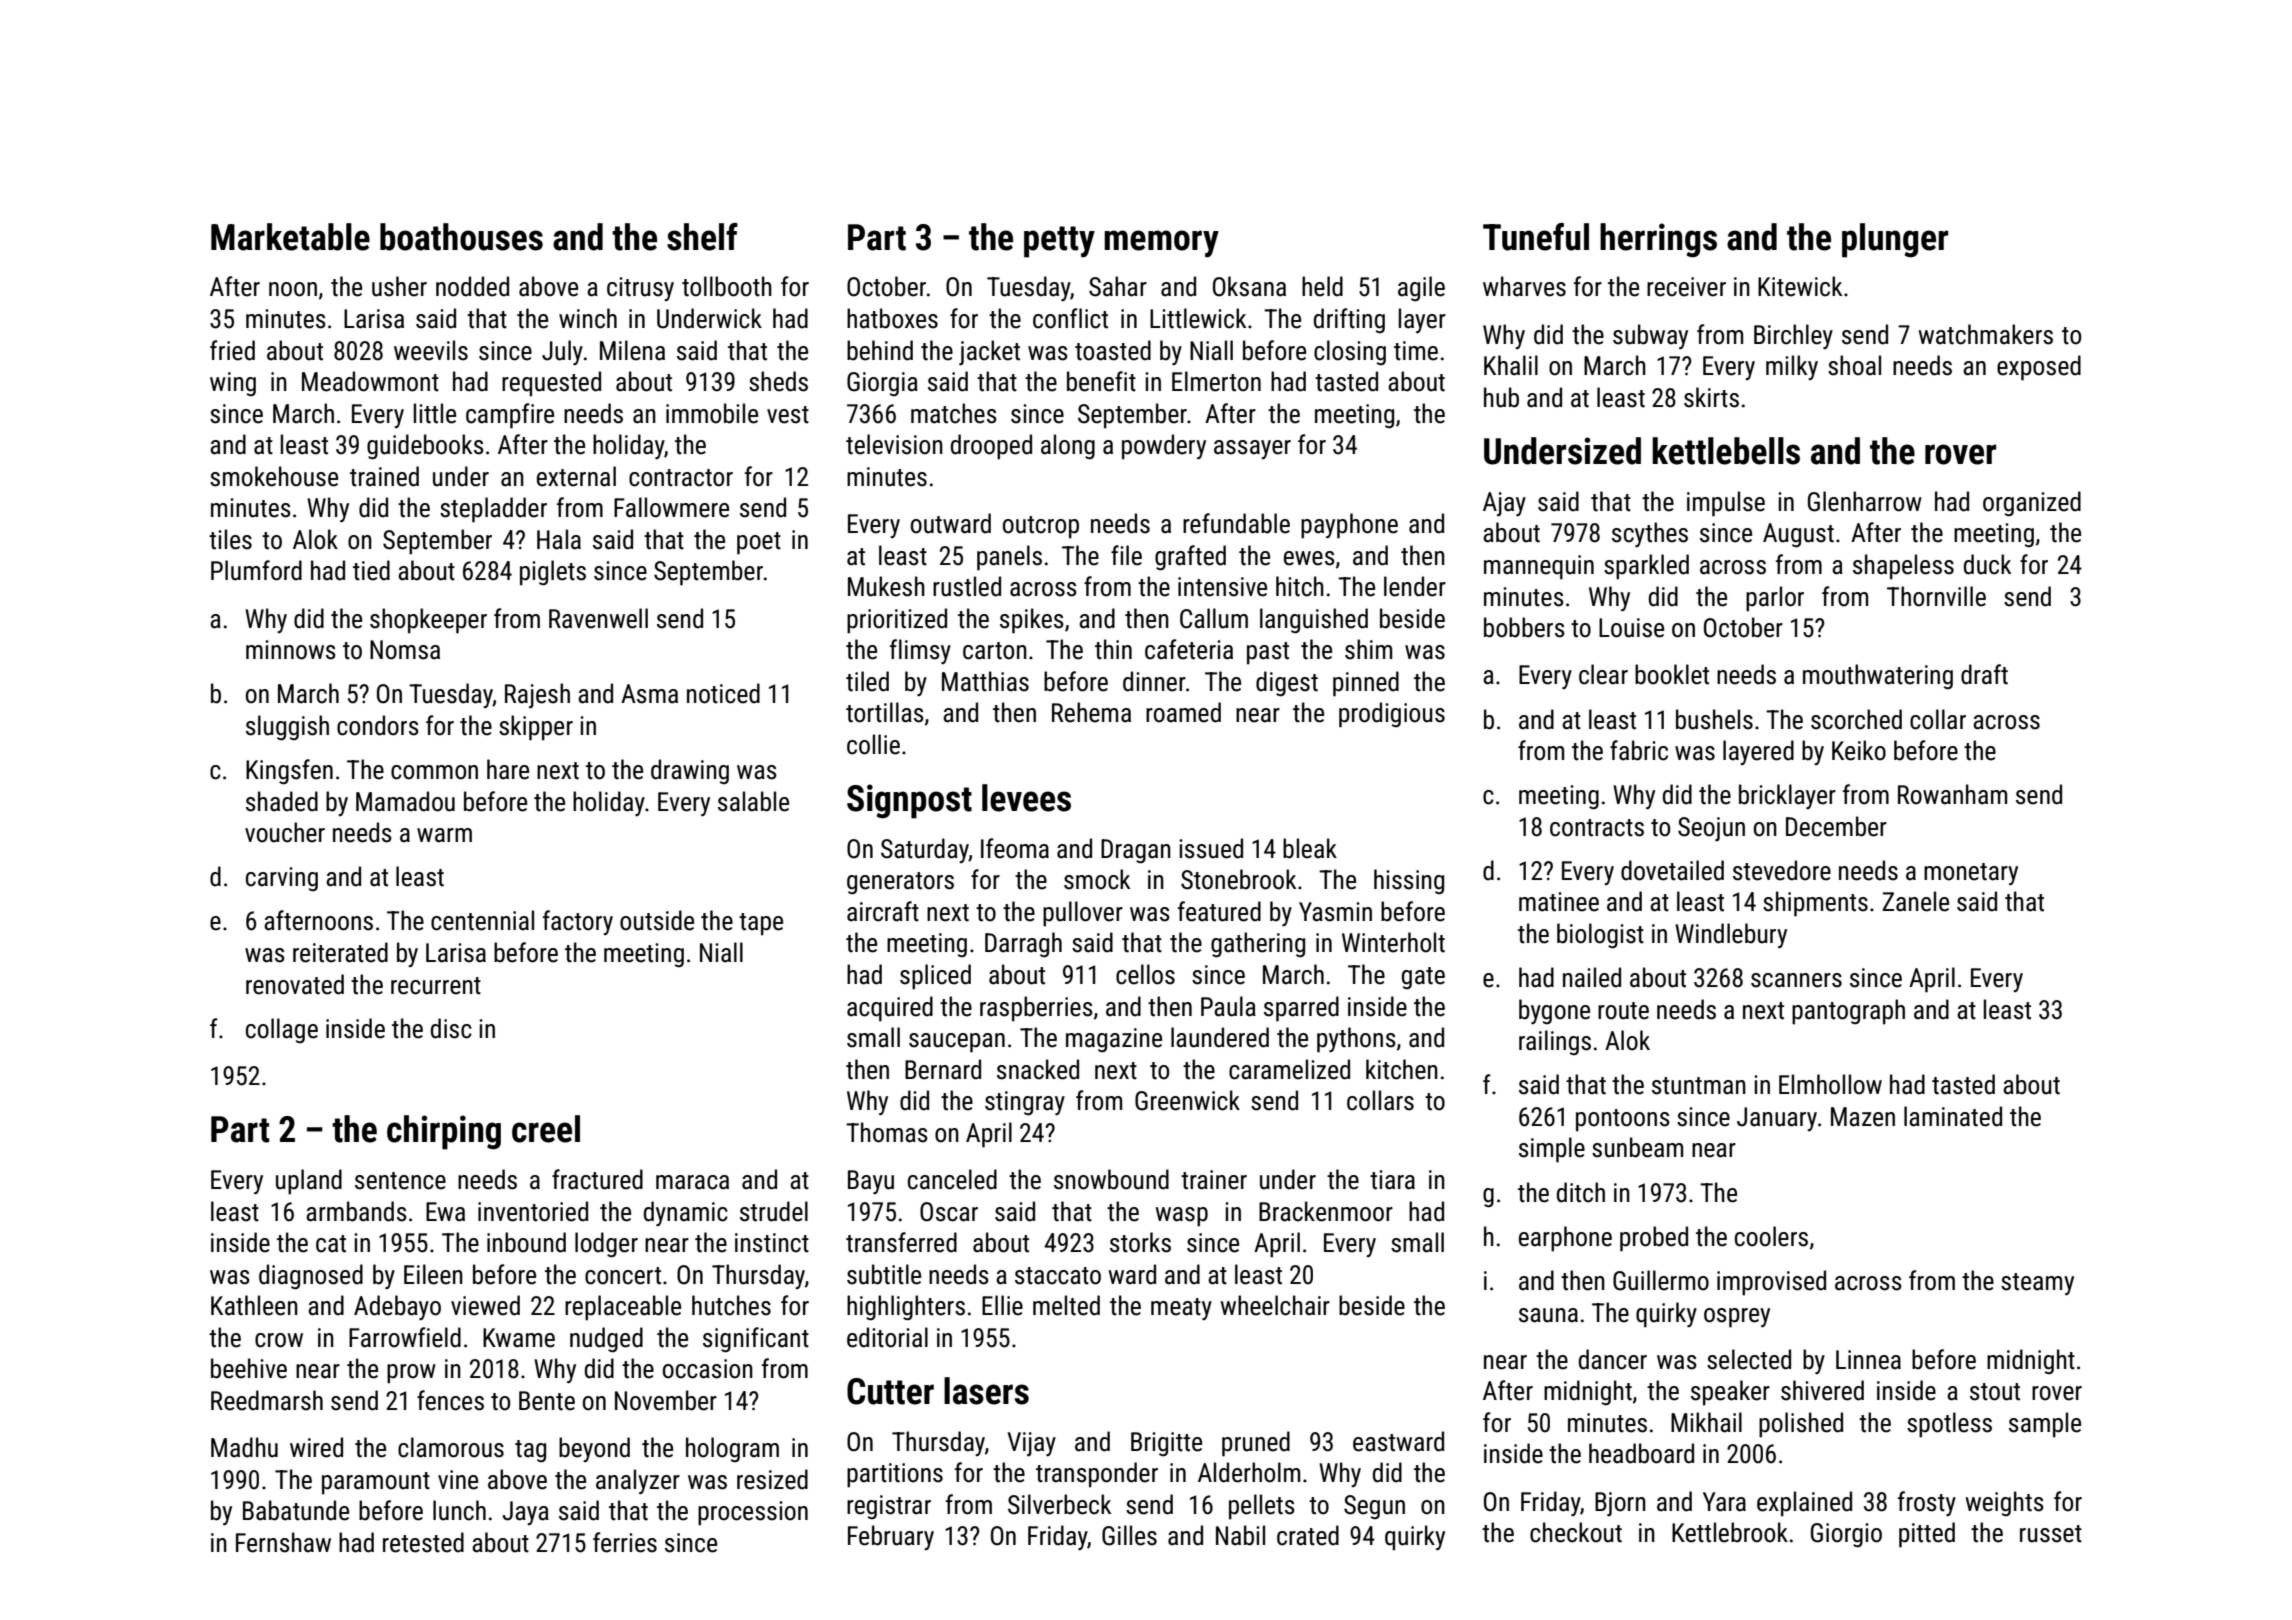 Image resolution: width=2292 pixels, height=1620 pixels. I want to click on bleak, so click(1310, 848).
